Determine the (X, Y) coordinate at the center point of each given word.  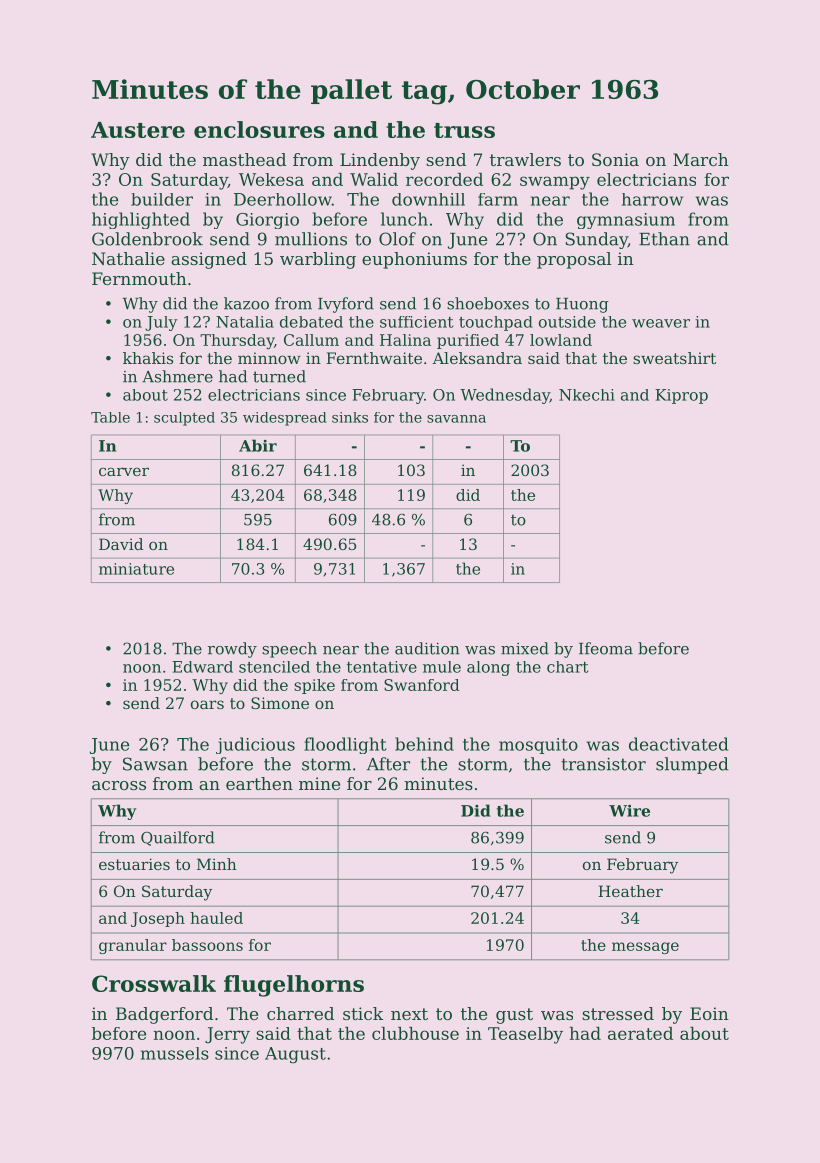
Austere (138, 130)
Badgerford (164, 1015)
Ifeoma (606, 648)
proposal (574, 260)
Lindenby (380, 161)
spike (314, 686)
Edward (202, 667)
